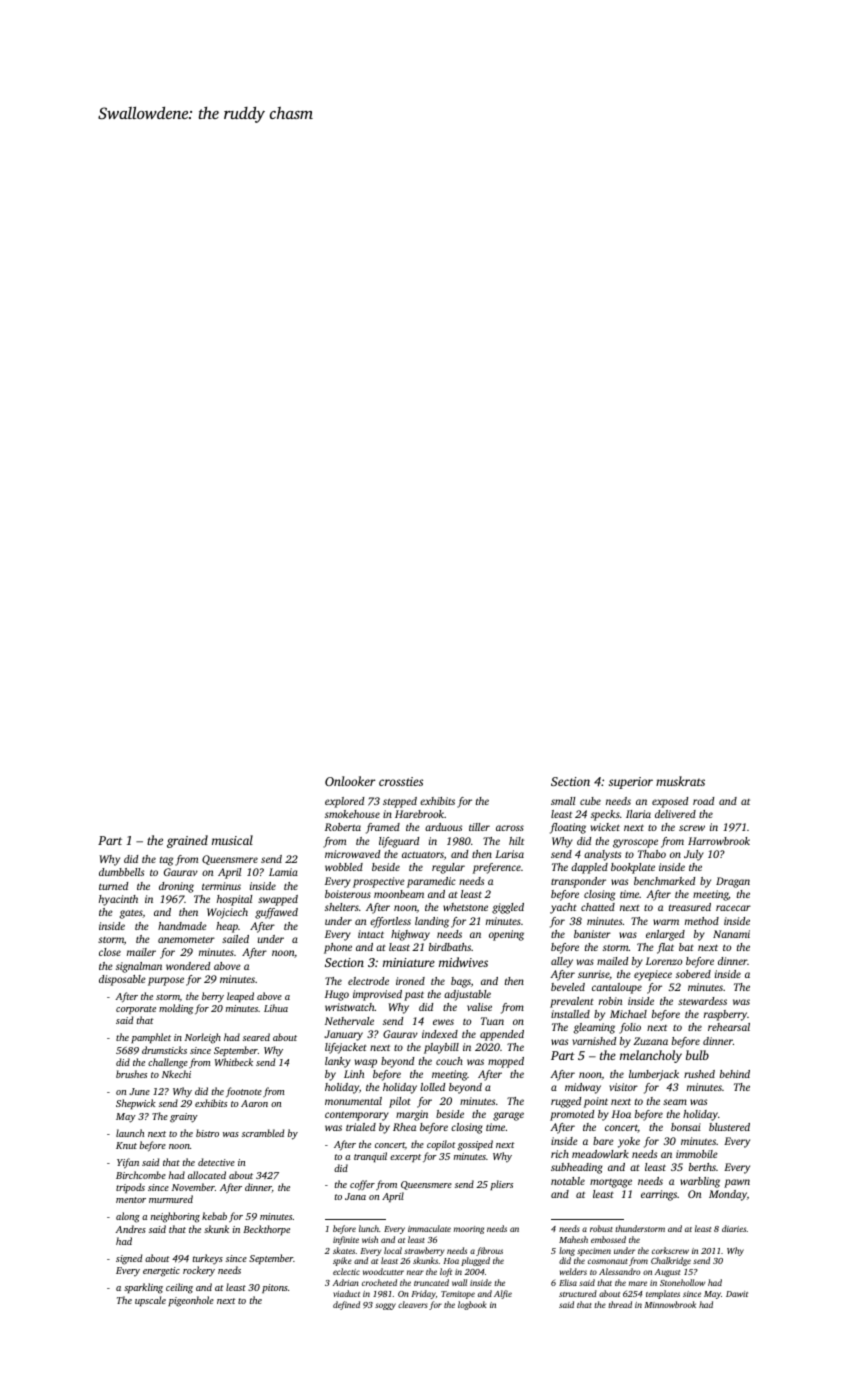  I want to click on Onlooker, so click(350, 781).
